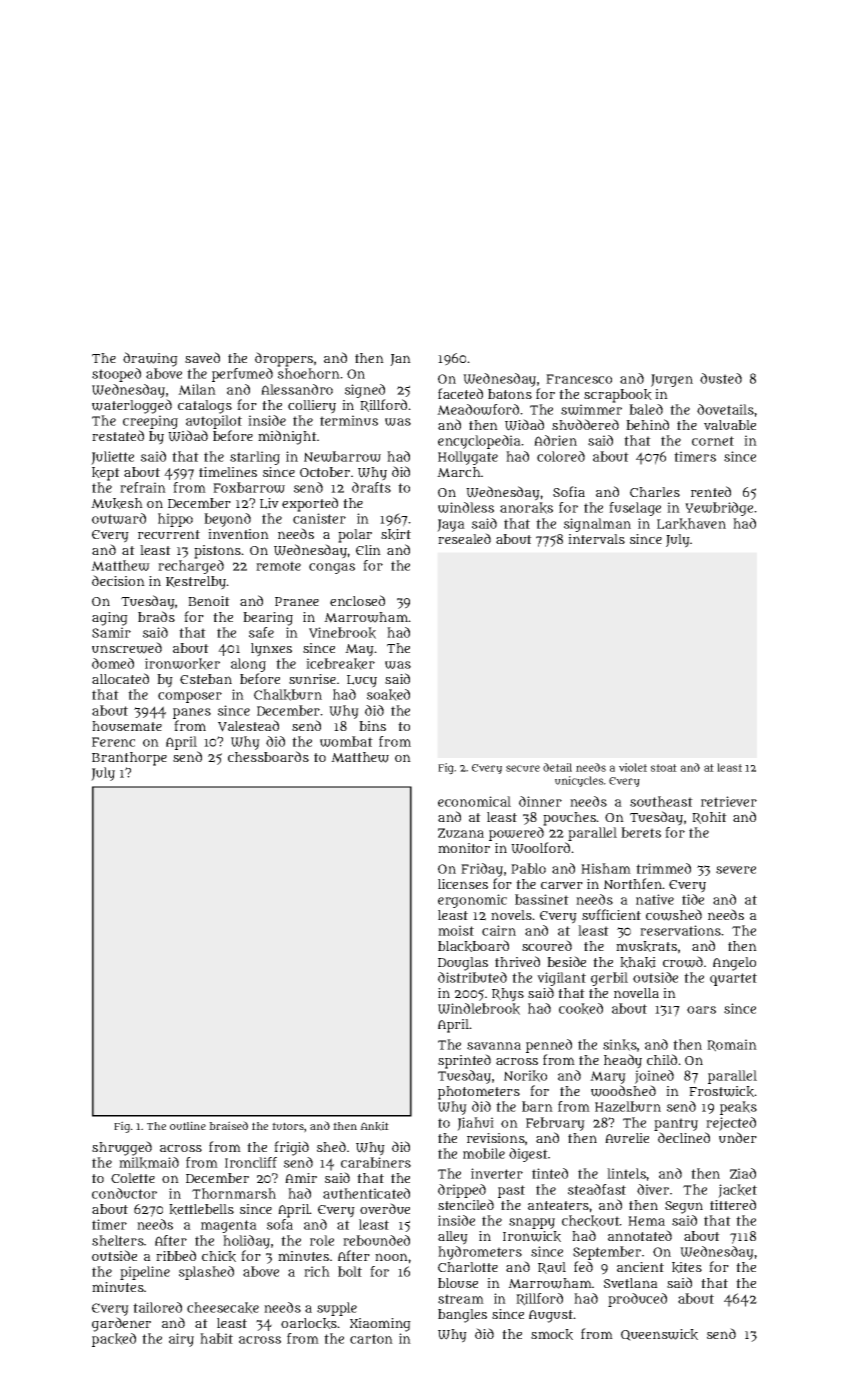  I want to click on Ankit, so click(374, 1126).
